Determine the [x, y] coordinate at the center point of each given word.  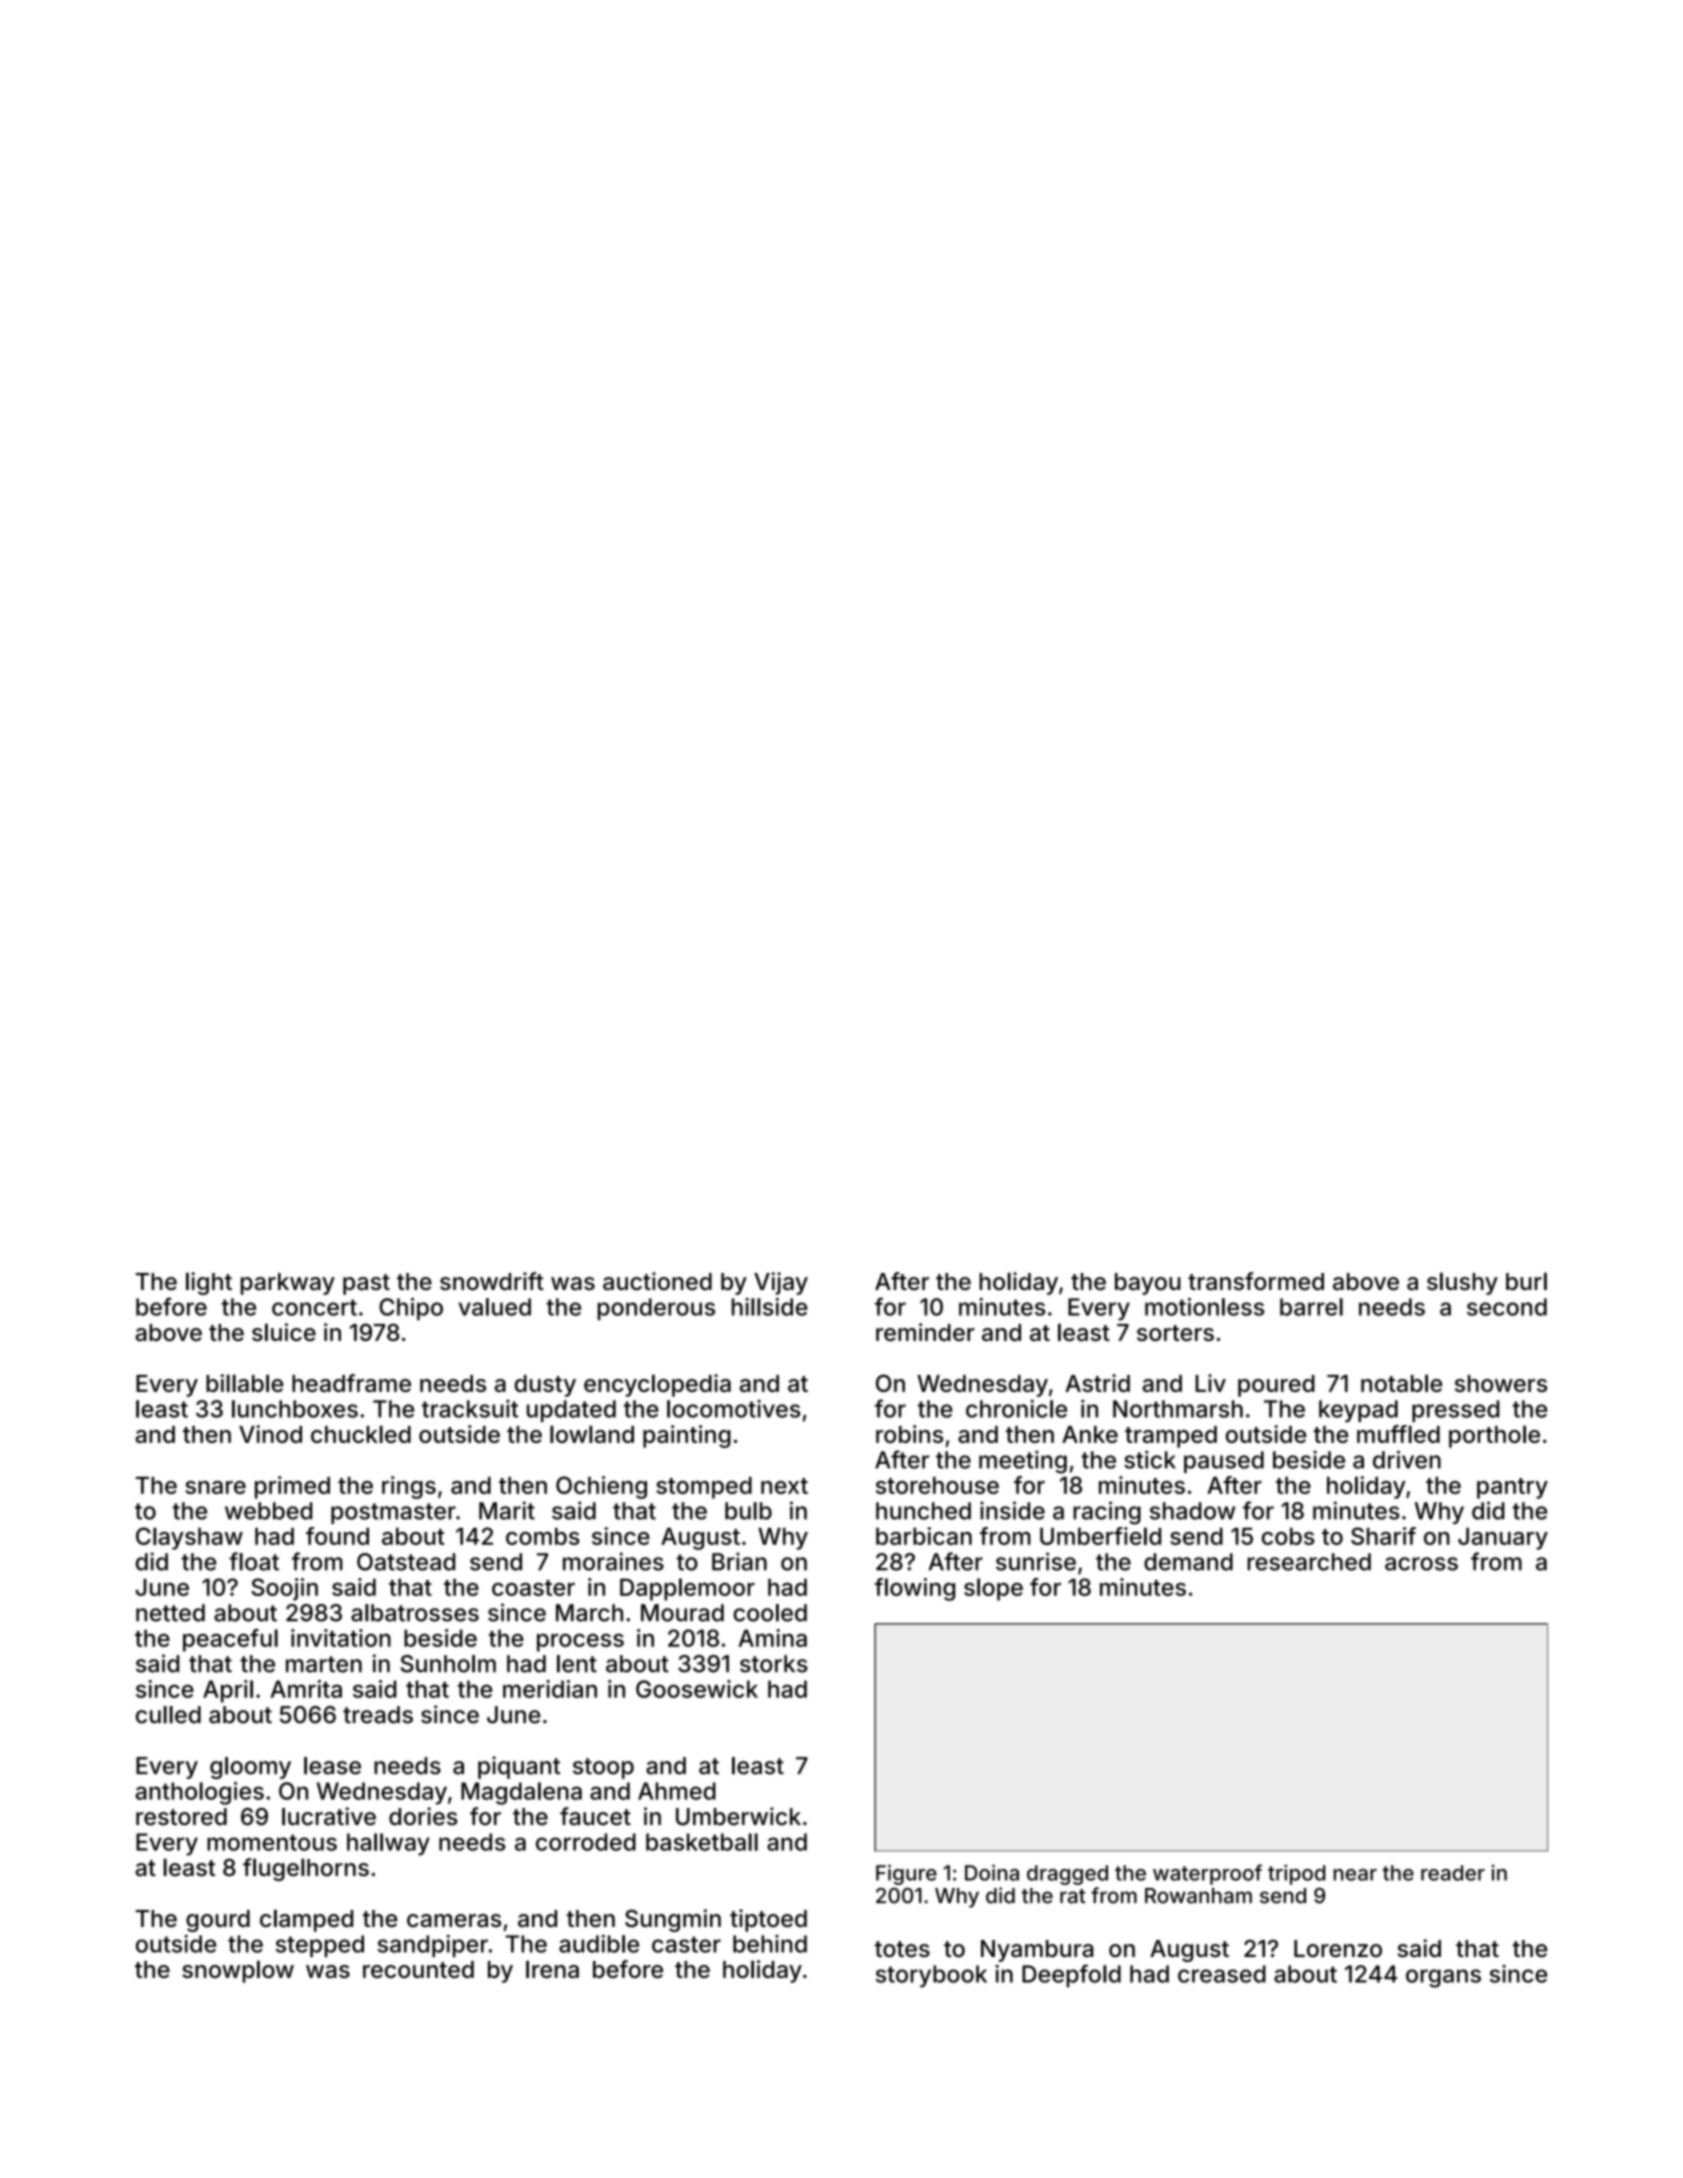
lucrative [329, 1816]
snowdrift [492, 1281]
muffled [1398, 1434]
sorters [1175, 1333]
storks [774, 1664]
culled [168, 1715]
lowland [592, 1434]
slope [993, 1589]
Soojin [284, 1589]
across [1421, 1564]
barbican [924, 1536]
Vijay [781, 1283]
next [784, 1486]
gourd [218, 1921]
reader [1453, 1873]
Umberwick [738, 1816]
